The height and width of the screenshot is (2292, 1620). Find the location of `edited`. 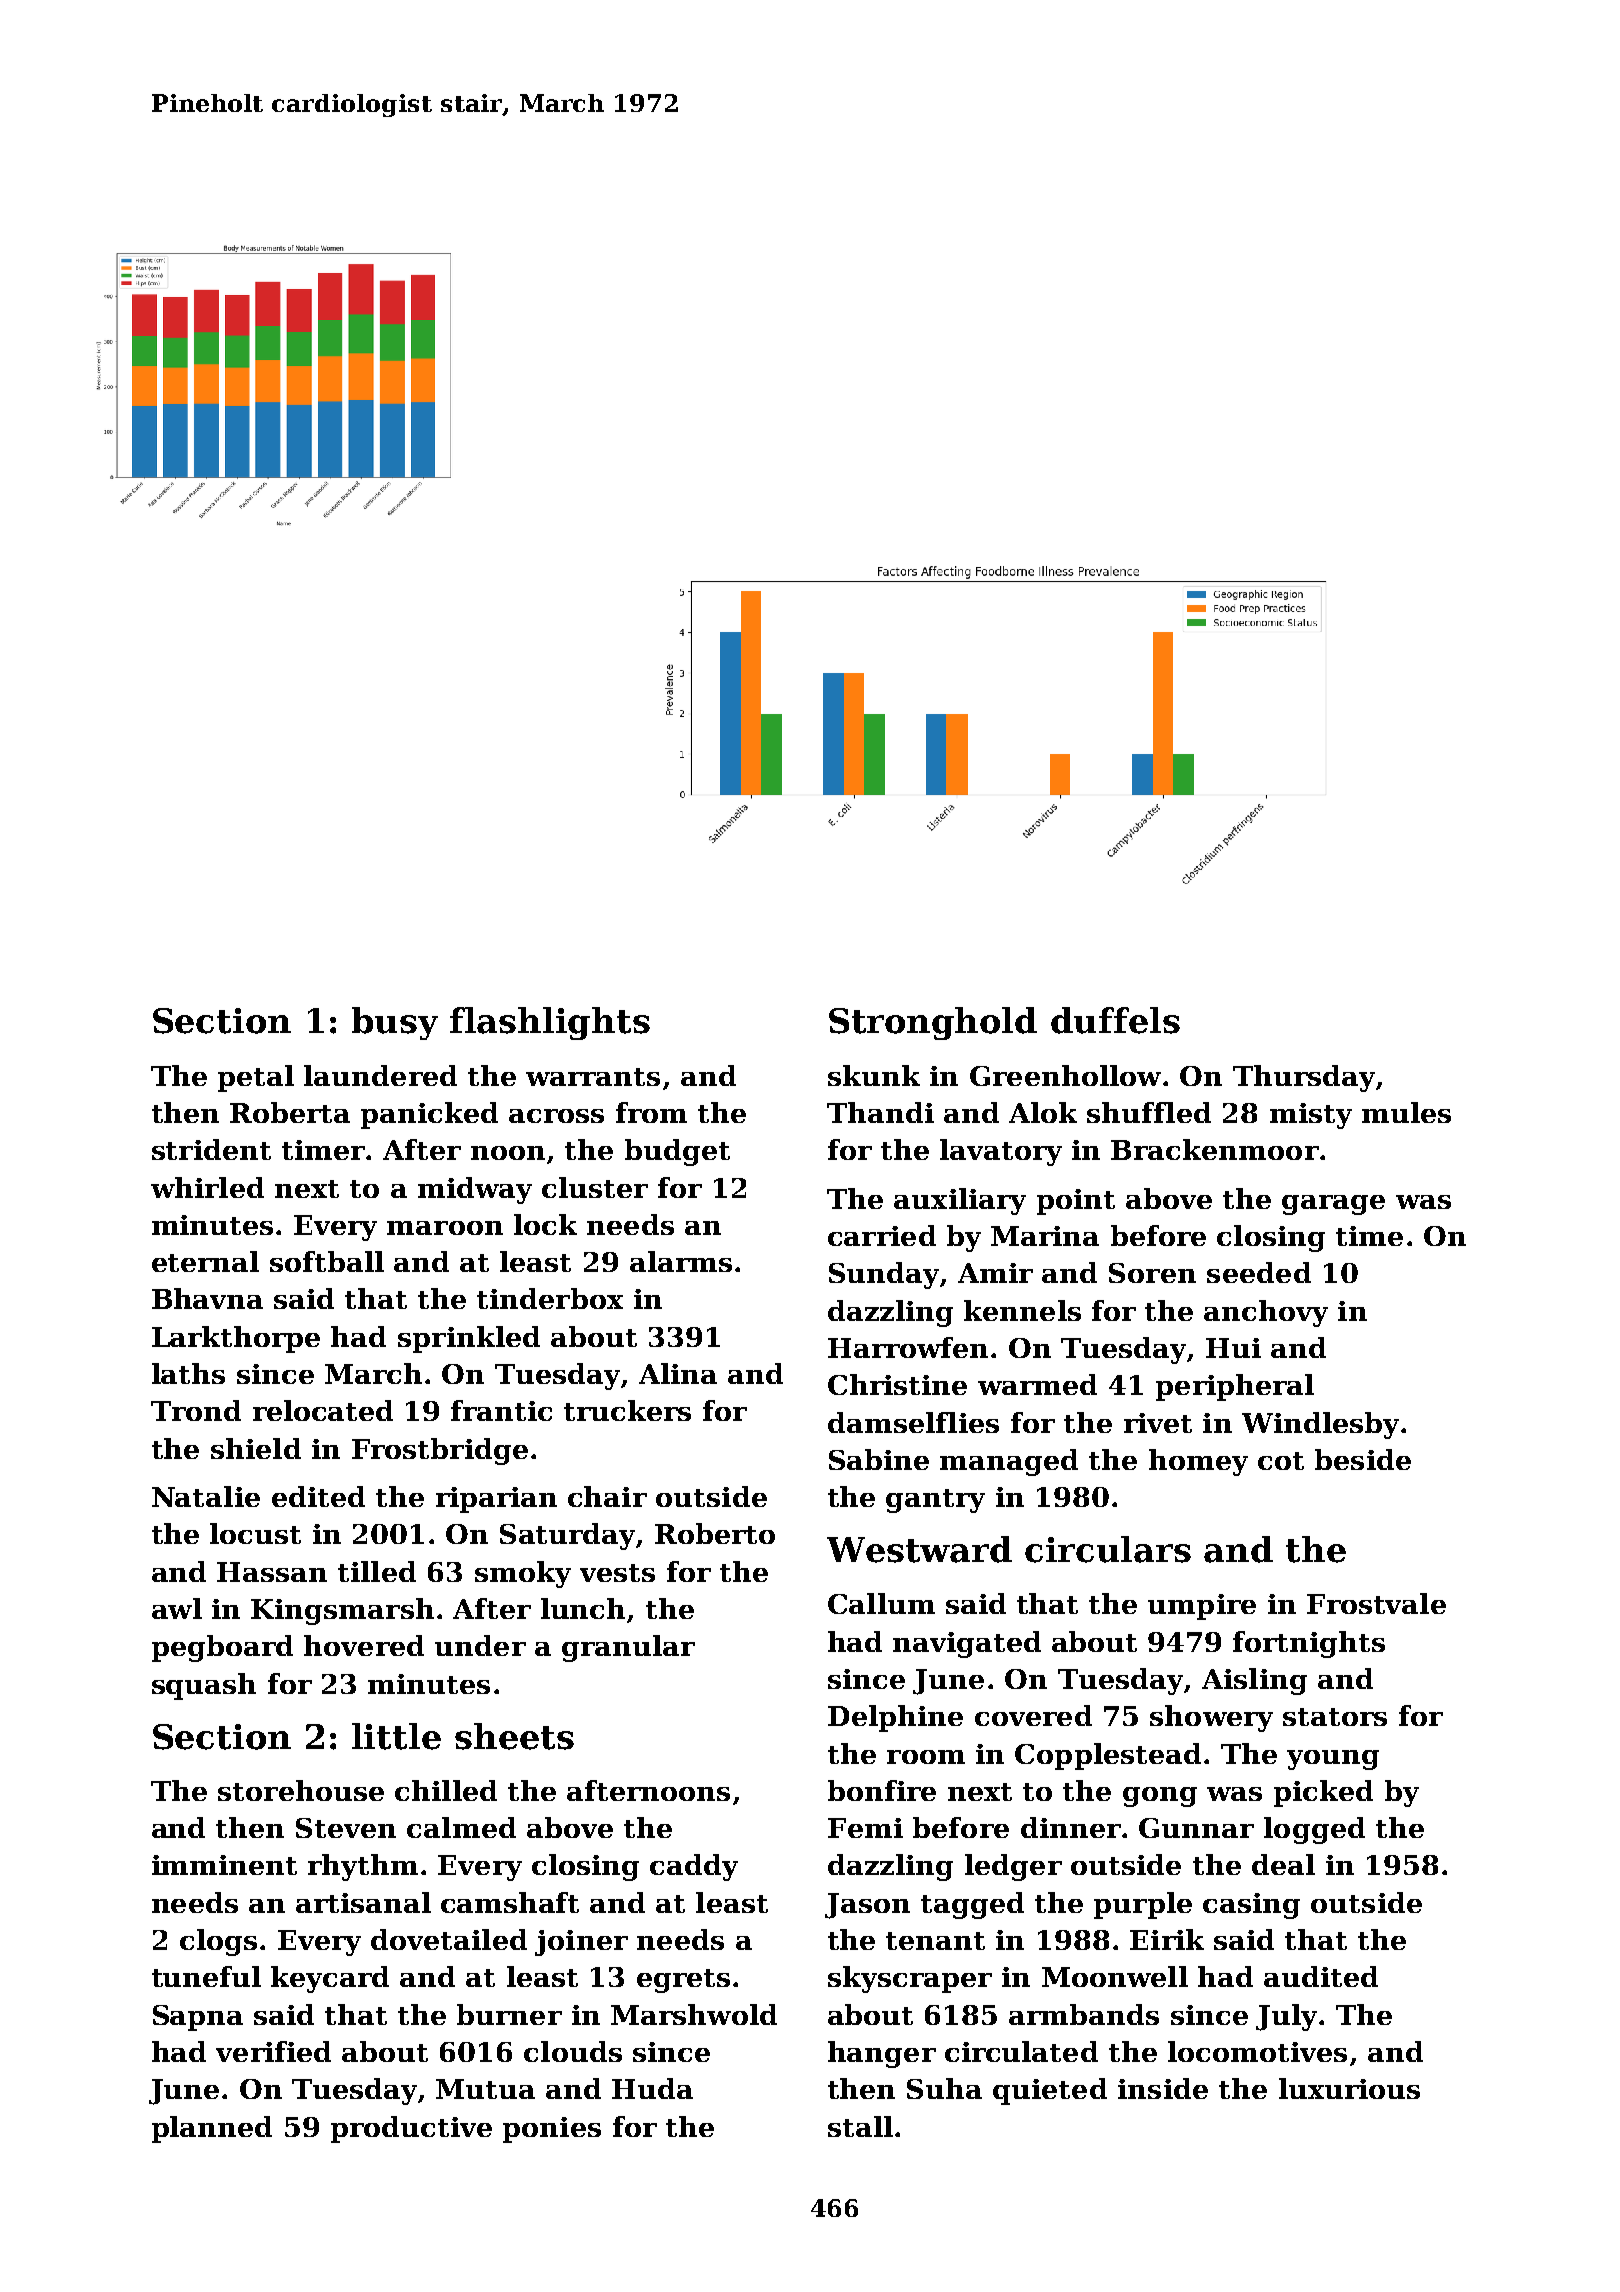

edited is located at coordinates (318, 1496).
